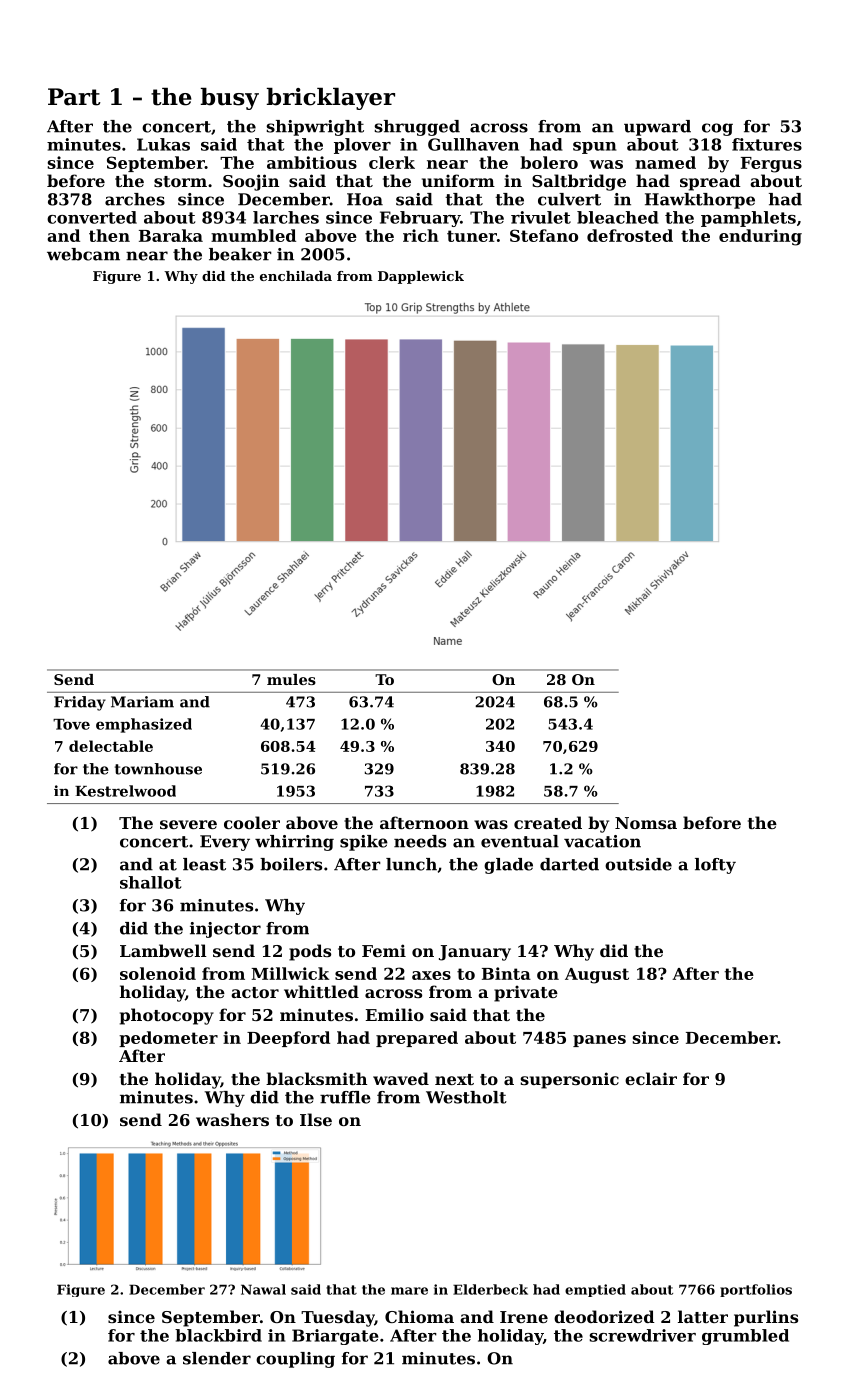  I want to click on mules, so click(291, 679).
